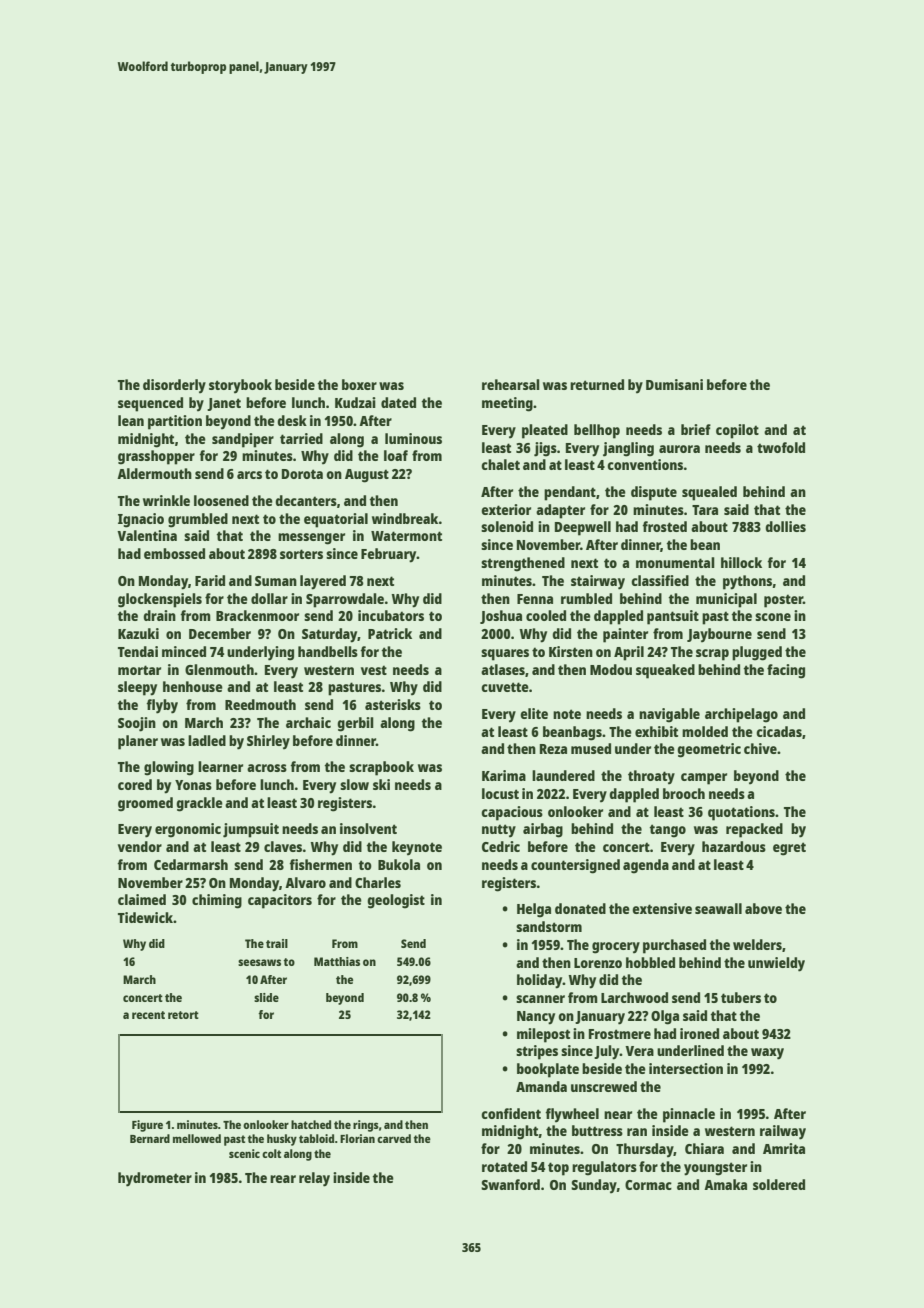 This screenshot has width=924, height=1308. Describe the element at coordinates (786, 671) in the screenshot. I see `facing` at that location.
